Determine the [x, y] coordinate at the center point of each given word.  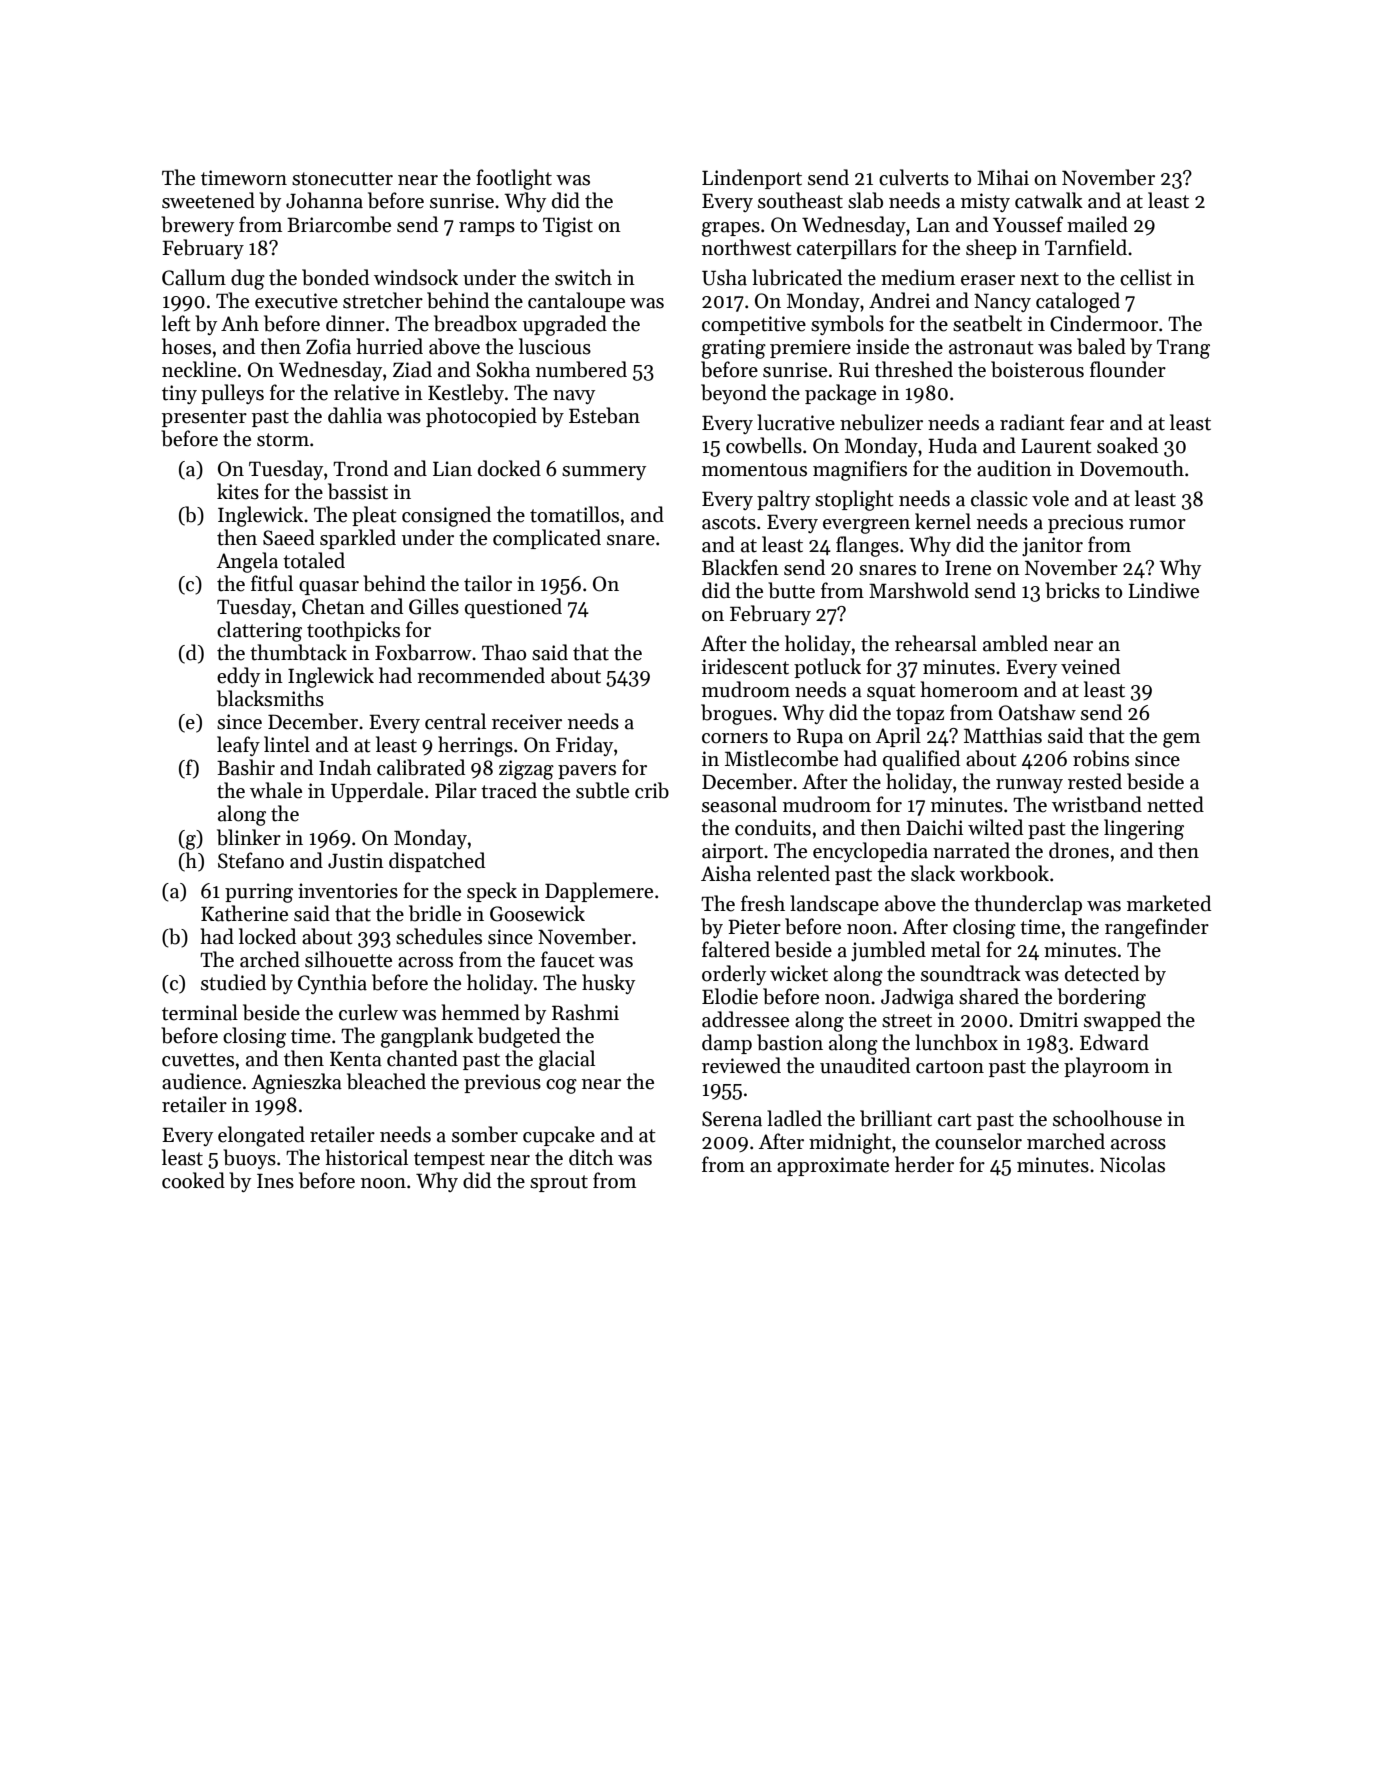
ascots [729, 523]
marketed [1169, 903]
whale [276, 790]
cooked [193, 1180]
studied [233, 982]
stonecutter [342, 179]
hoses [186, 346]
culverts [914, 177]
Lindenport [752, 179]
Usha [724, 277]
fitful [272, 583]
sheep [991, 249]
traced [509, 790]
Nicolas [1132, 1164]
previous [502, 1083]
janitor [1052, 546]
